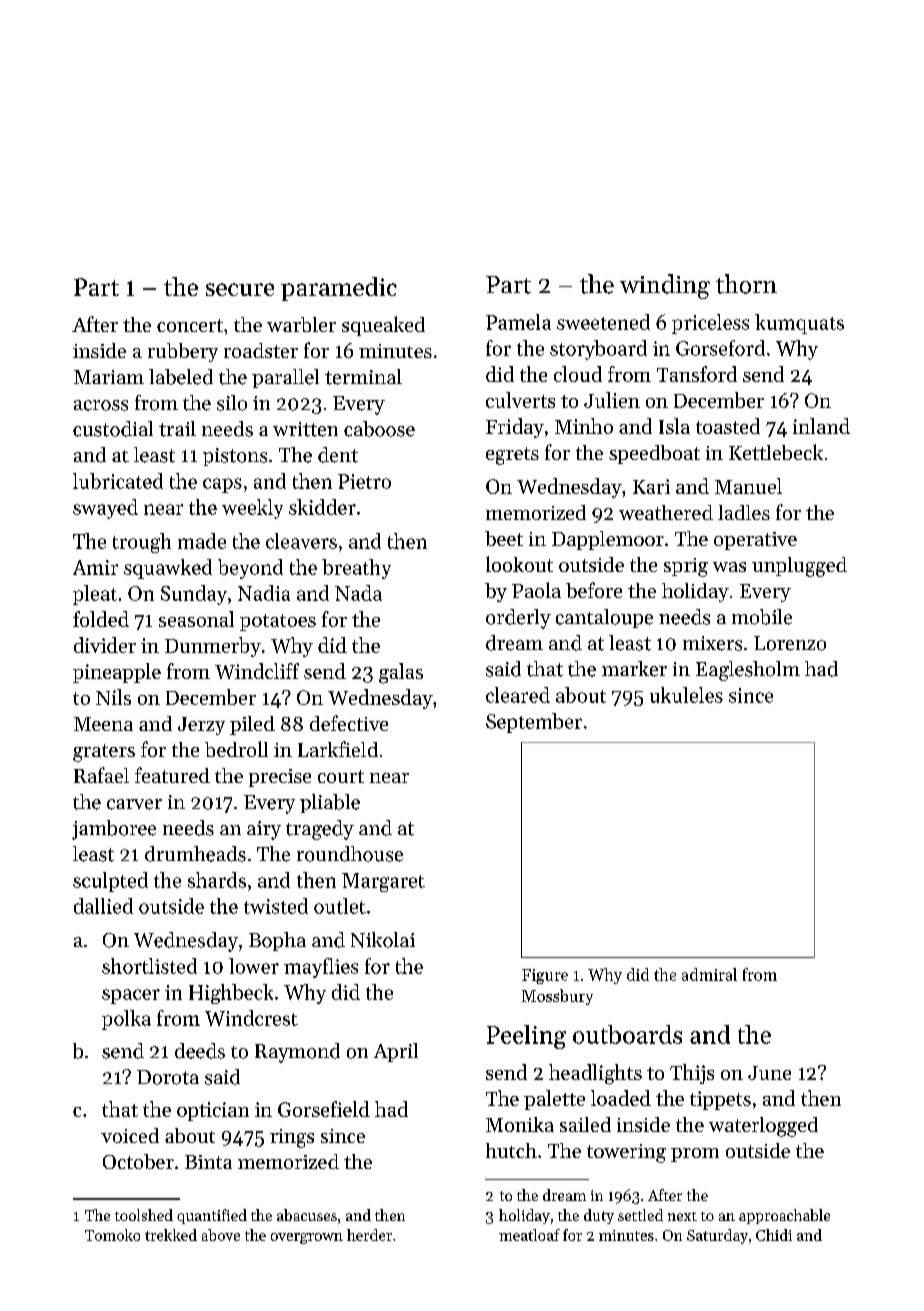  Describe the element at coordinates (634, 669) in the screenshot. I see `marker` at that location.
